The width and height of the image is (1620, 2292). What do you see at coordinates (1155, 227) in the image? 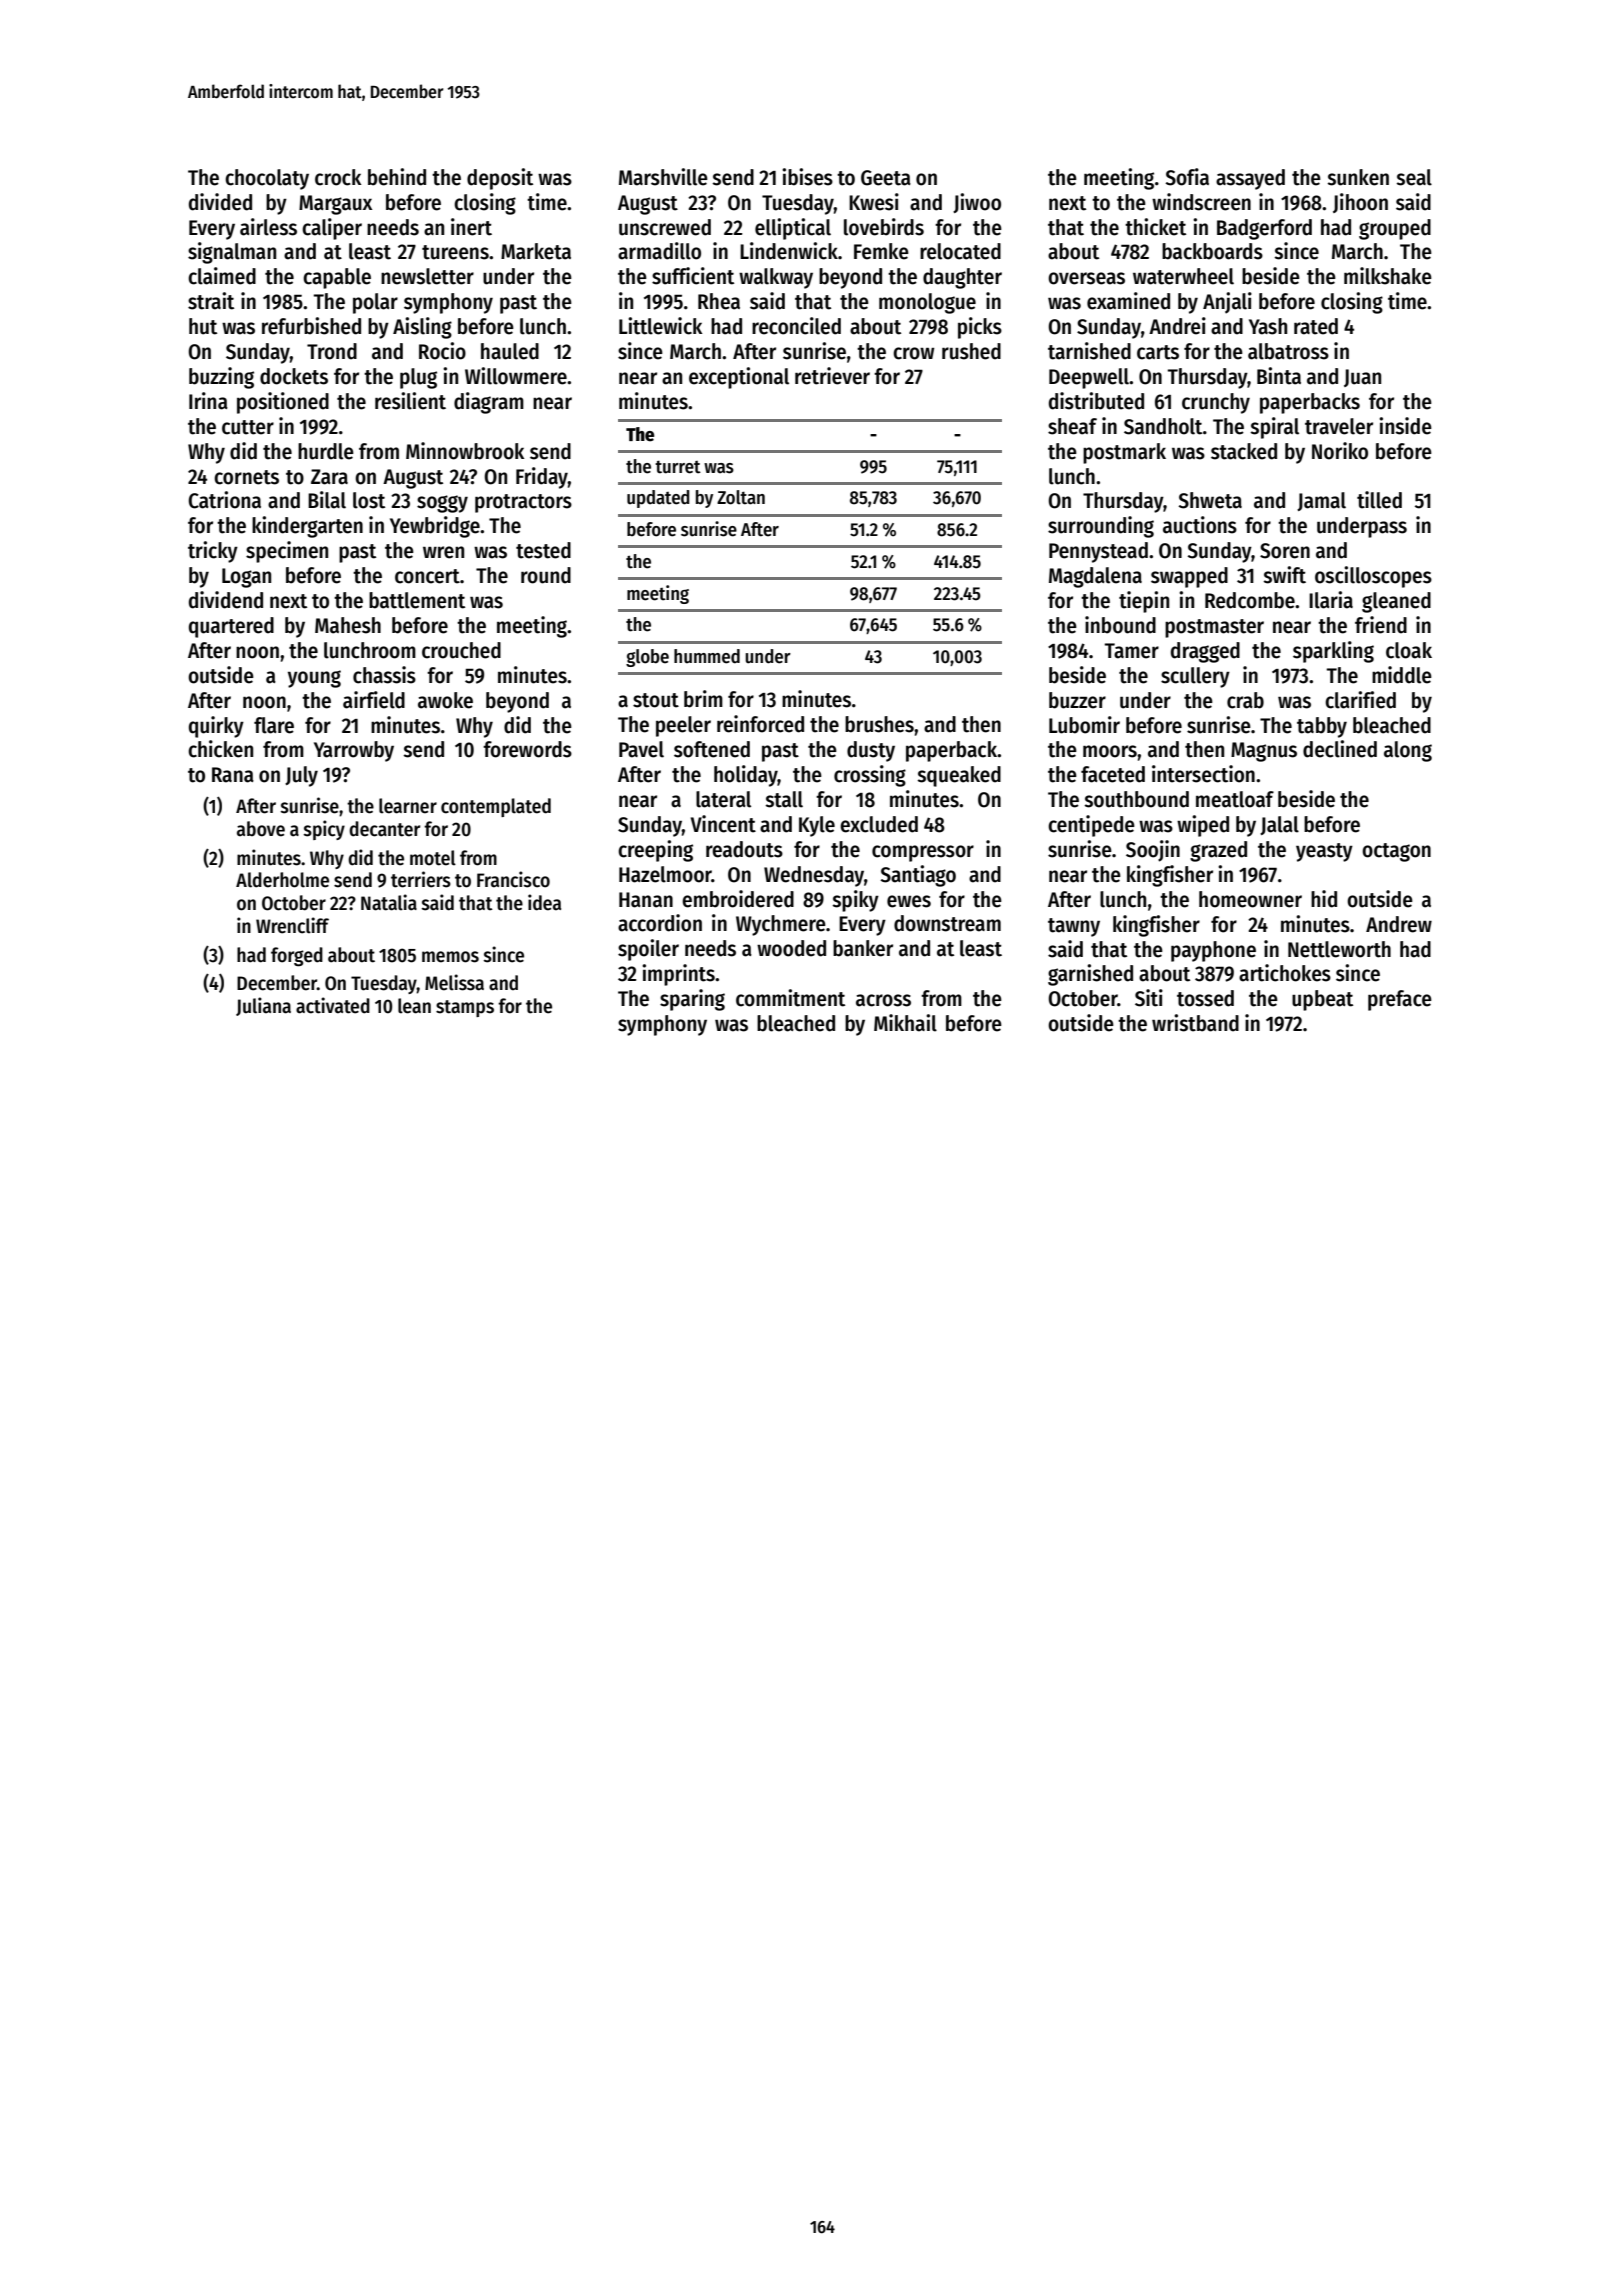
I see `thicket` at bounding box center [1155, 227].
